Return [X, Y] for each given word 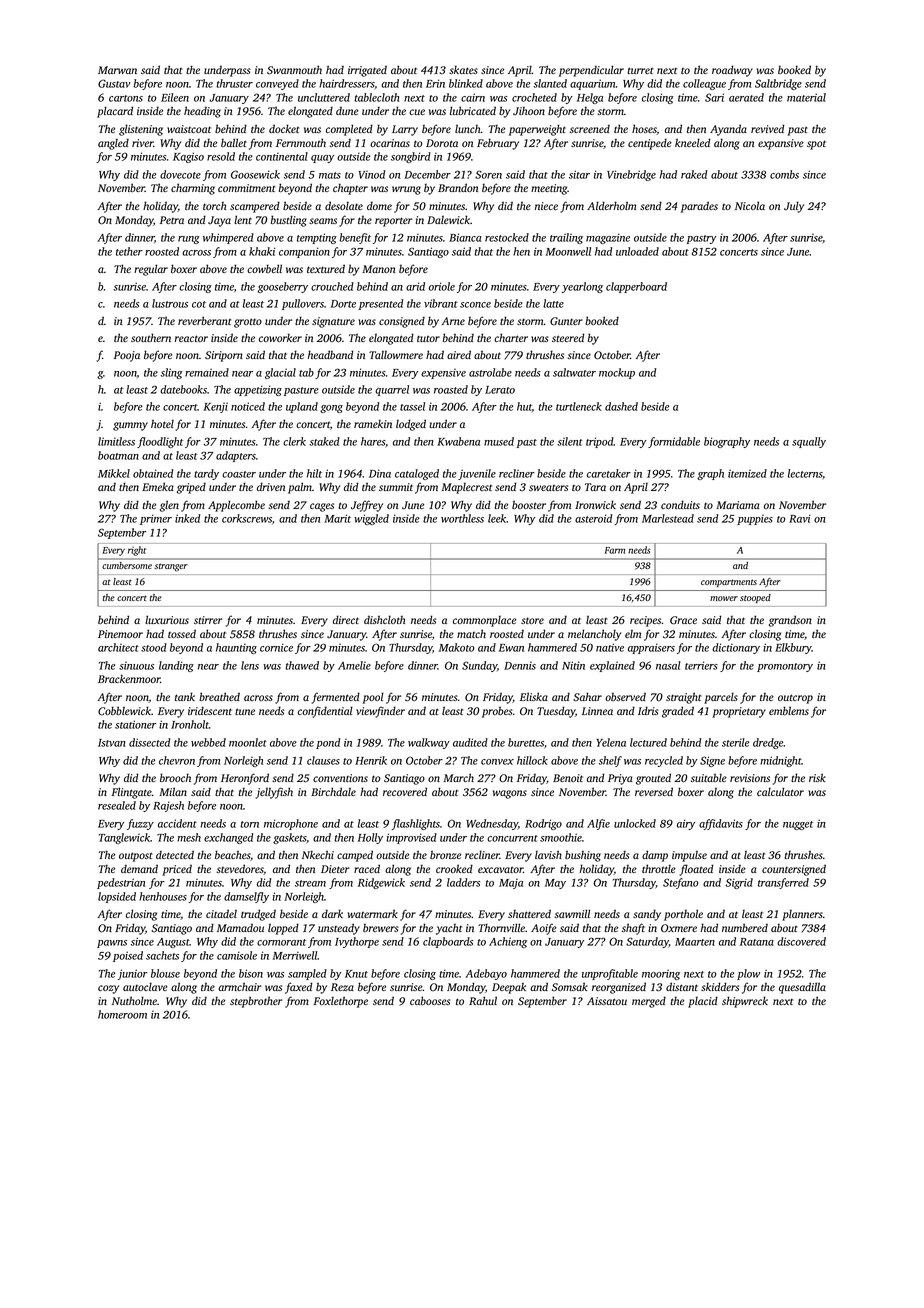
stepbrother [256, 1002]
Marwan [117, 70]
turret [640, 70]
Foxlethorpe [341, 1002]
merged [649, 1002]
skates [463, 69]
